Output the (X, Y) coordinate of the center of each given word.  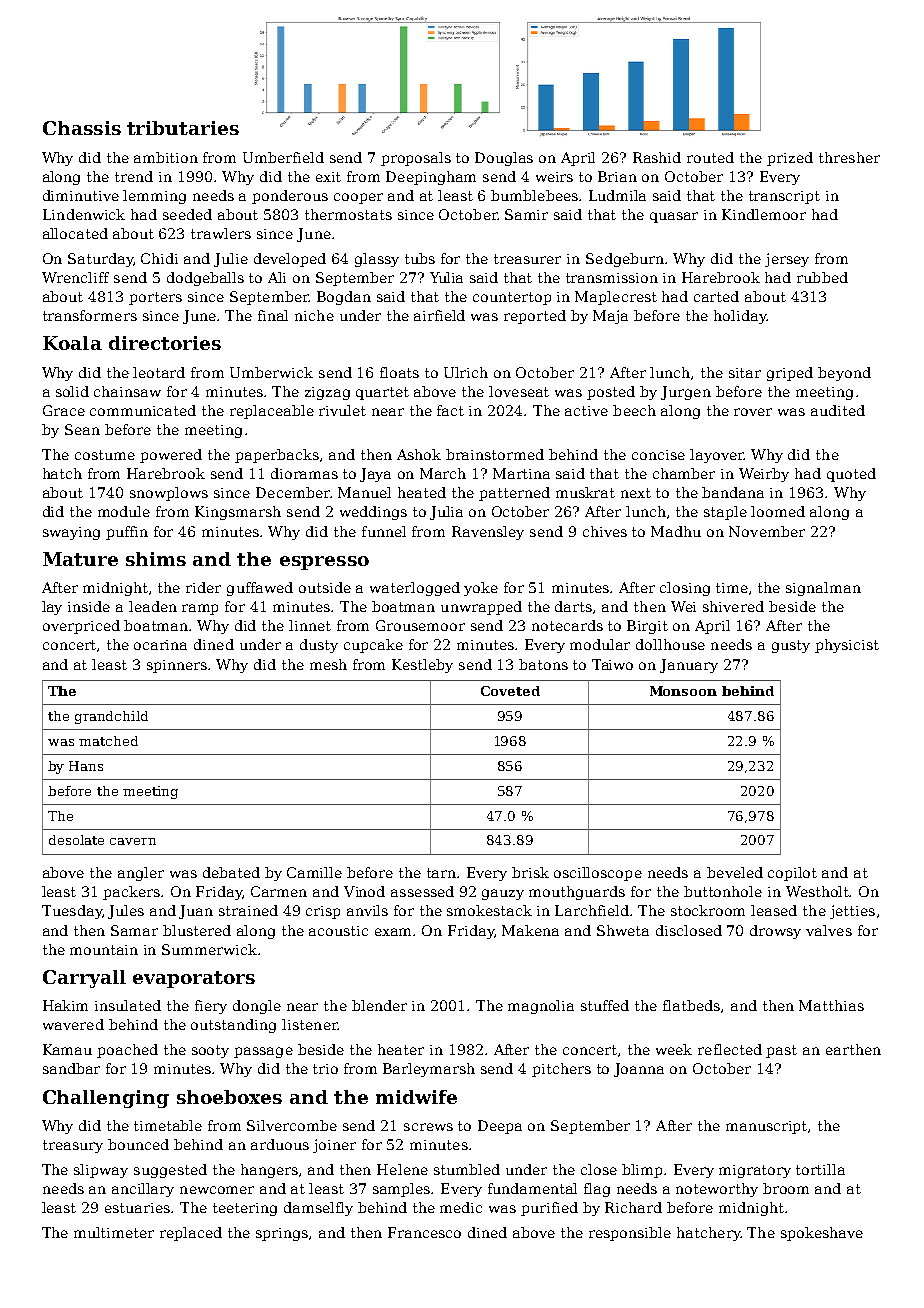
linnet (310, 625)
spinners (177, 666)
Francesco (424, 1232)
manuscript (766, 1127)
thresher (849, 157)
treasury (73, 1146)
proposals (416, 159)
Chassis (82, 128)
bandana (733, 492)
